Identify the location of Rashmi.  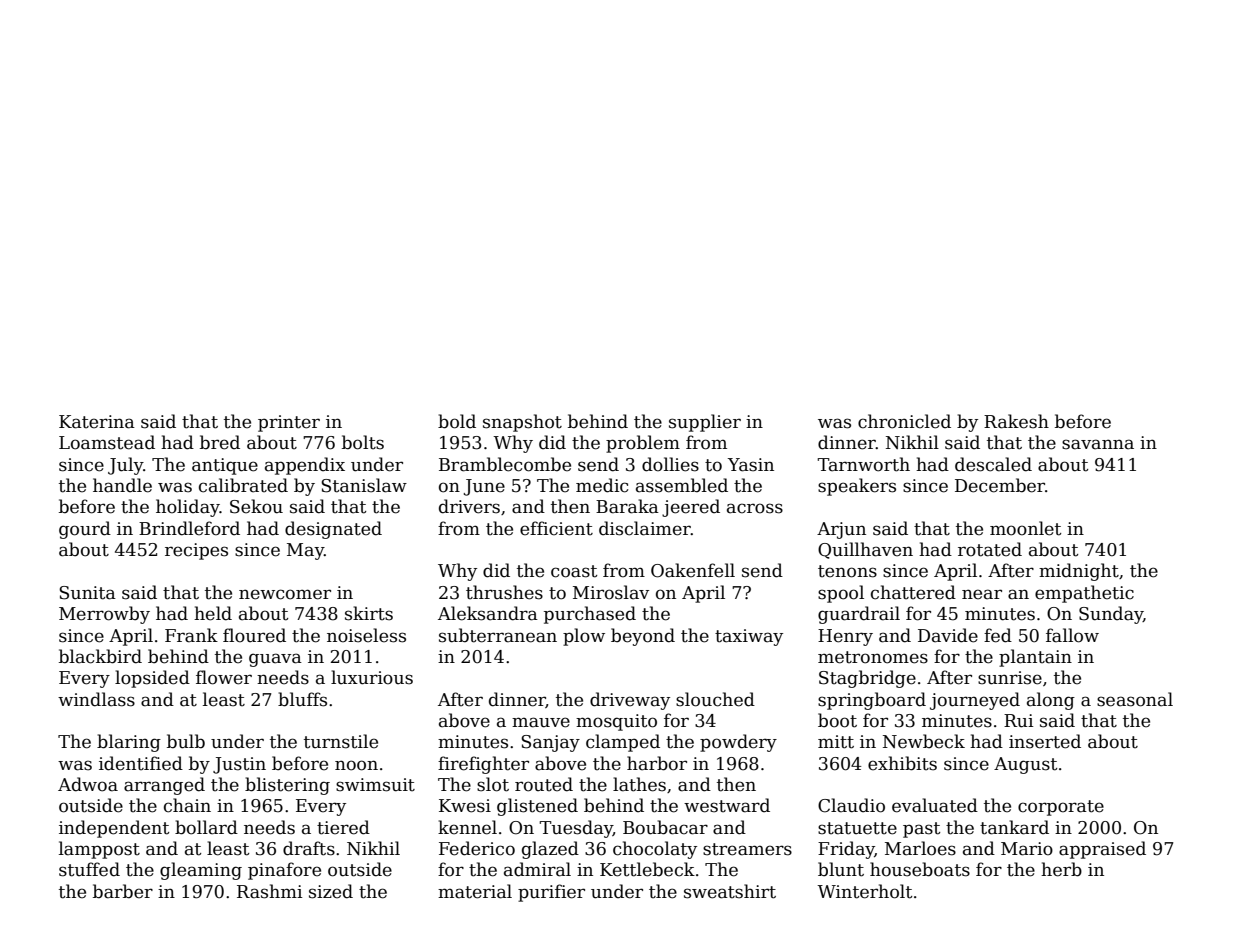
(269, 891).
